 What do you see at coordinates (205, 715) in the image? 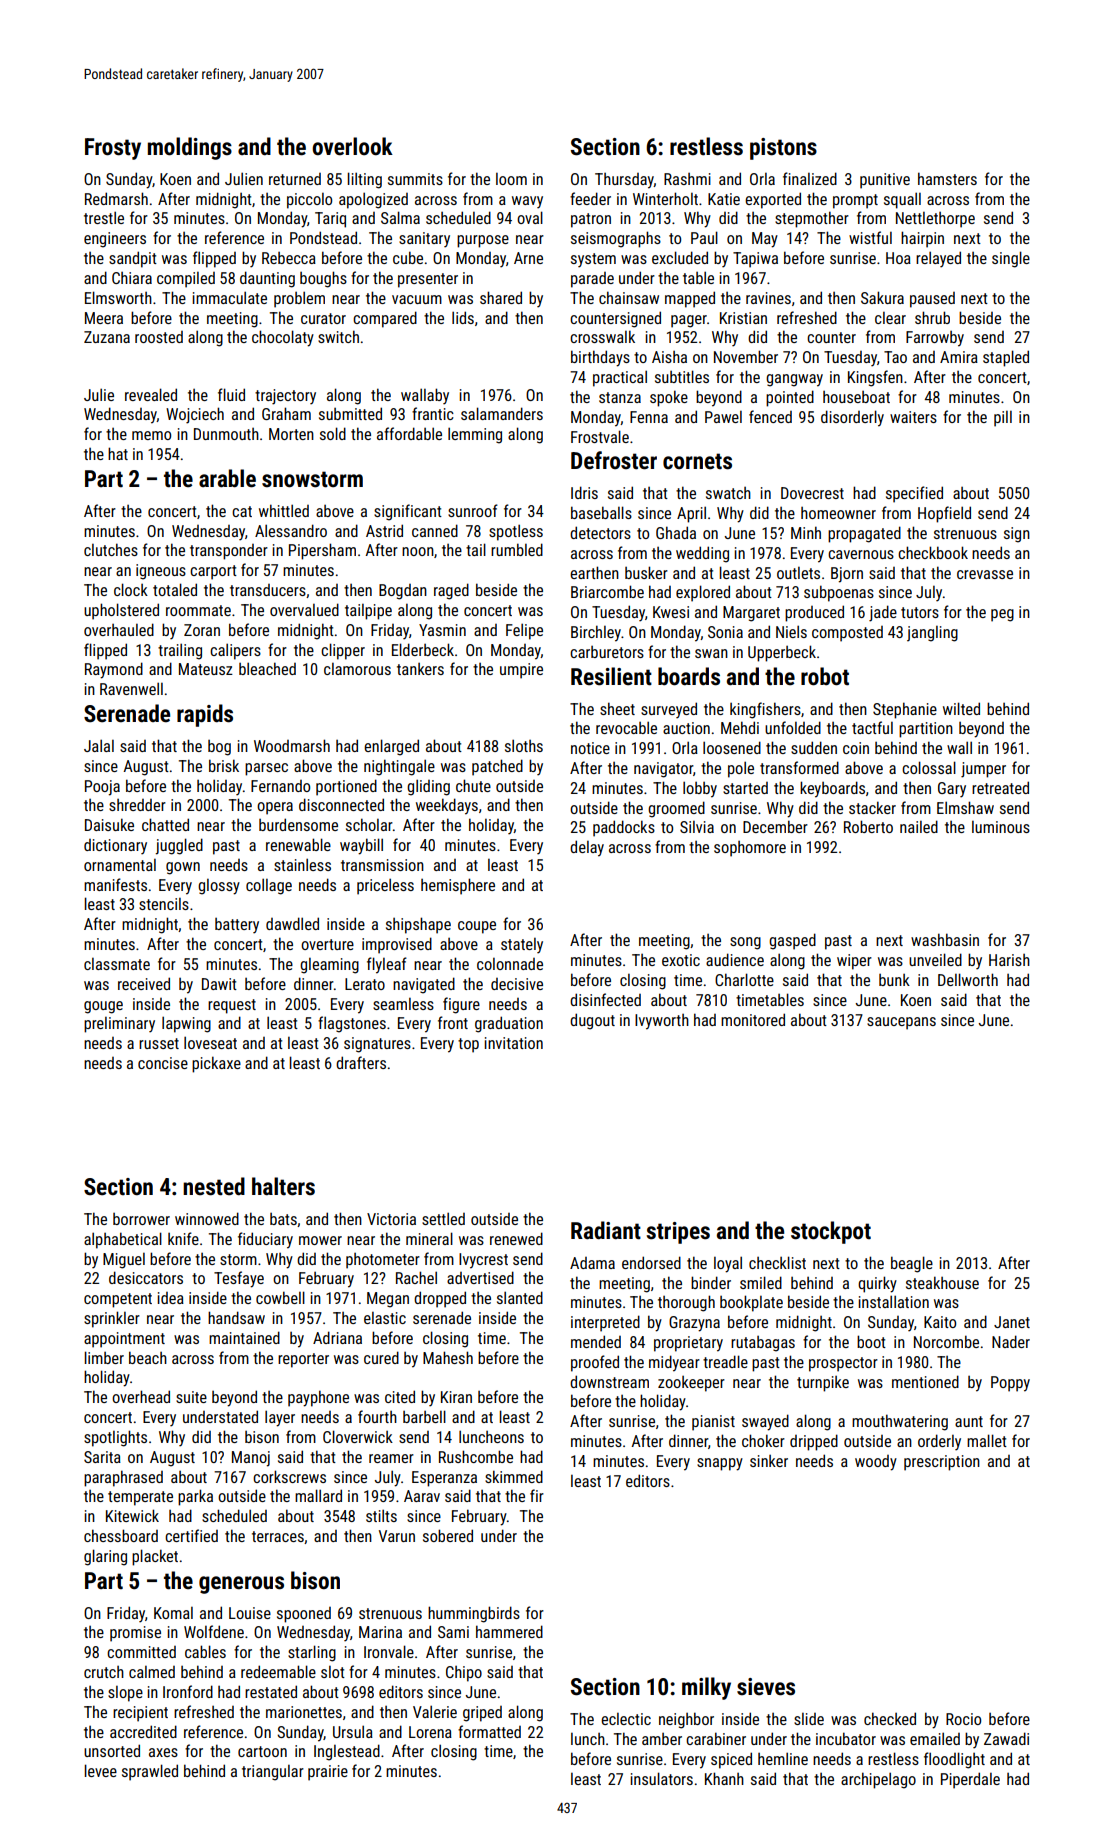
I see `rapids` at bounding box center [205, 715].
